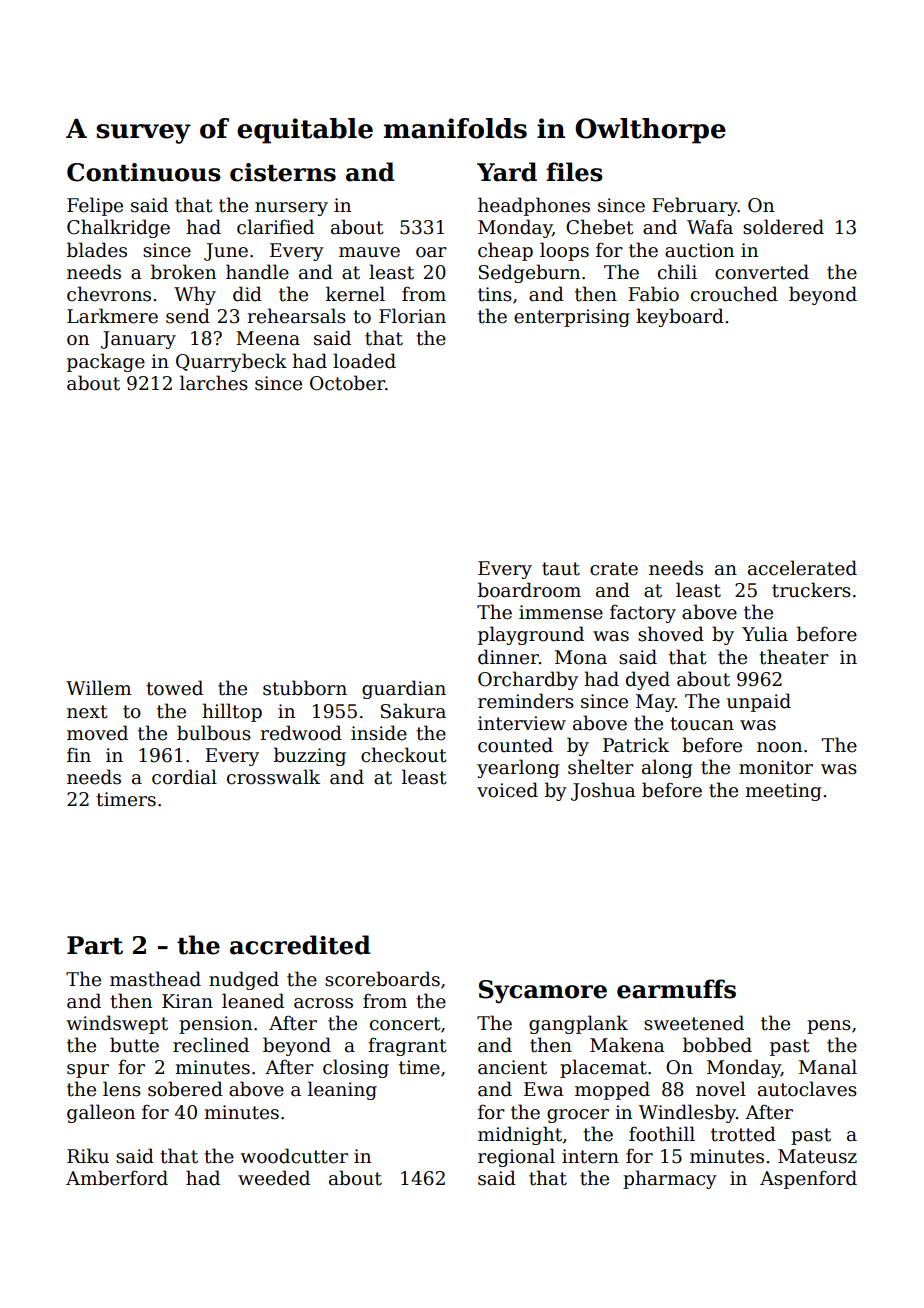  What do you see at coordinates (802, 568) in the image?
I see `accelerated` at bounding box center [802, 568].
